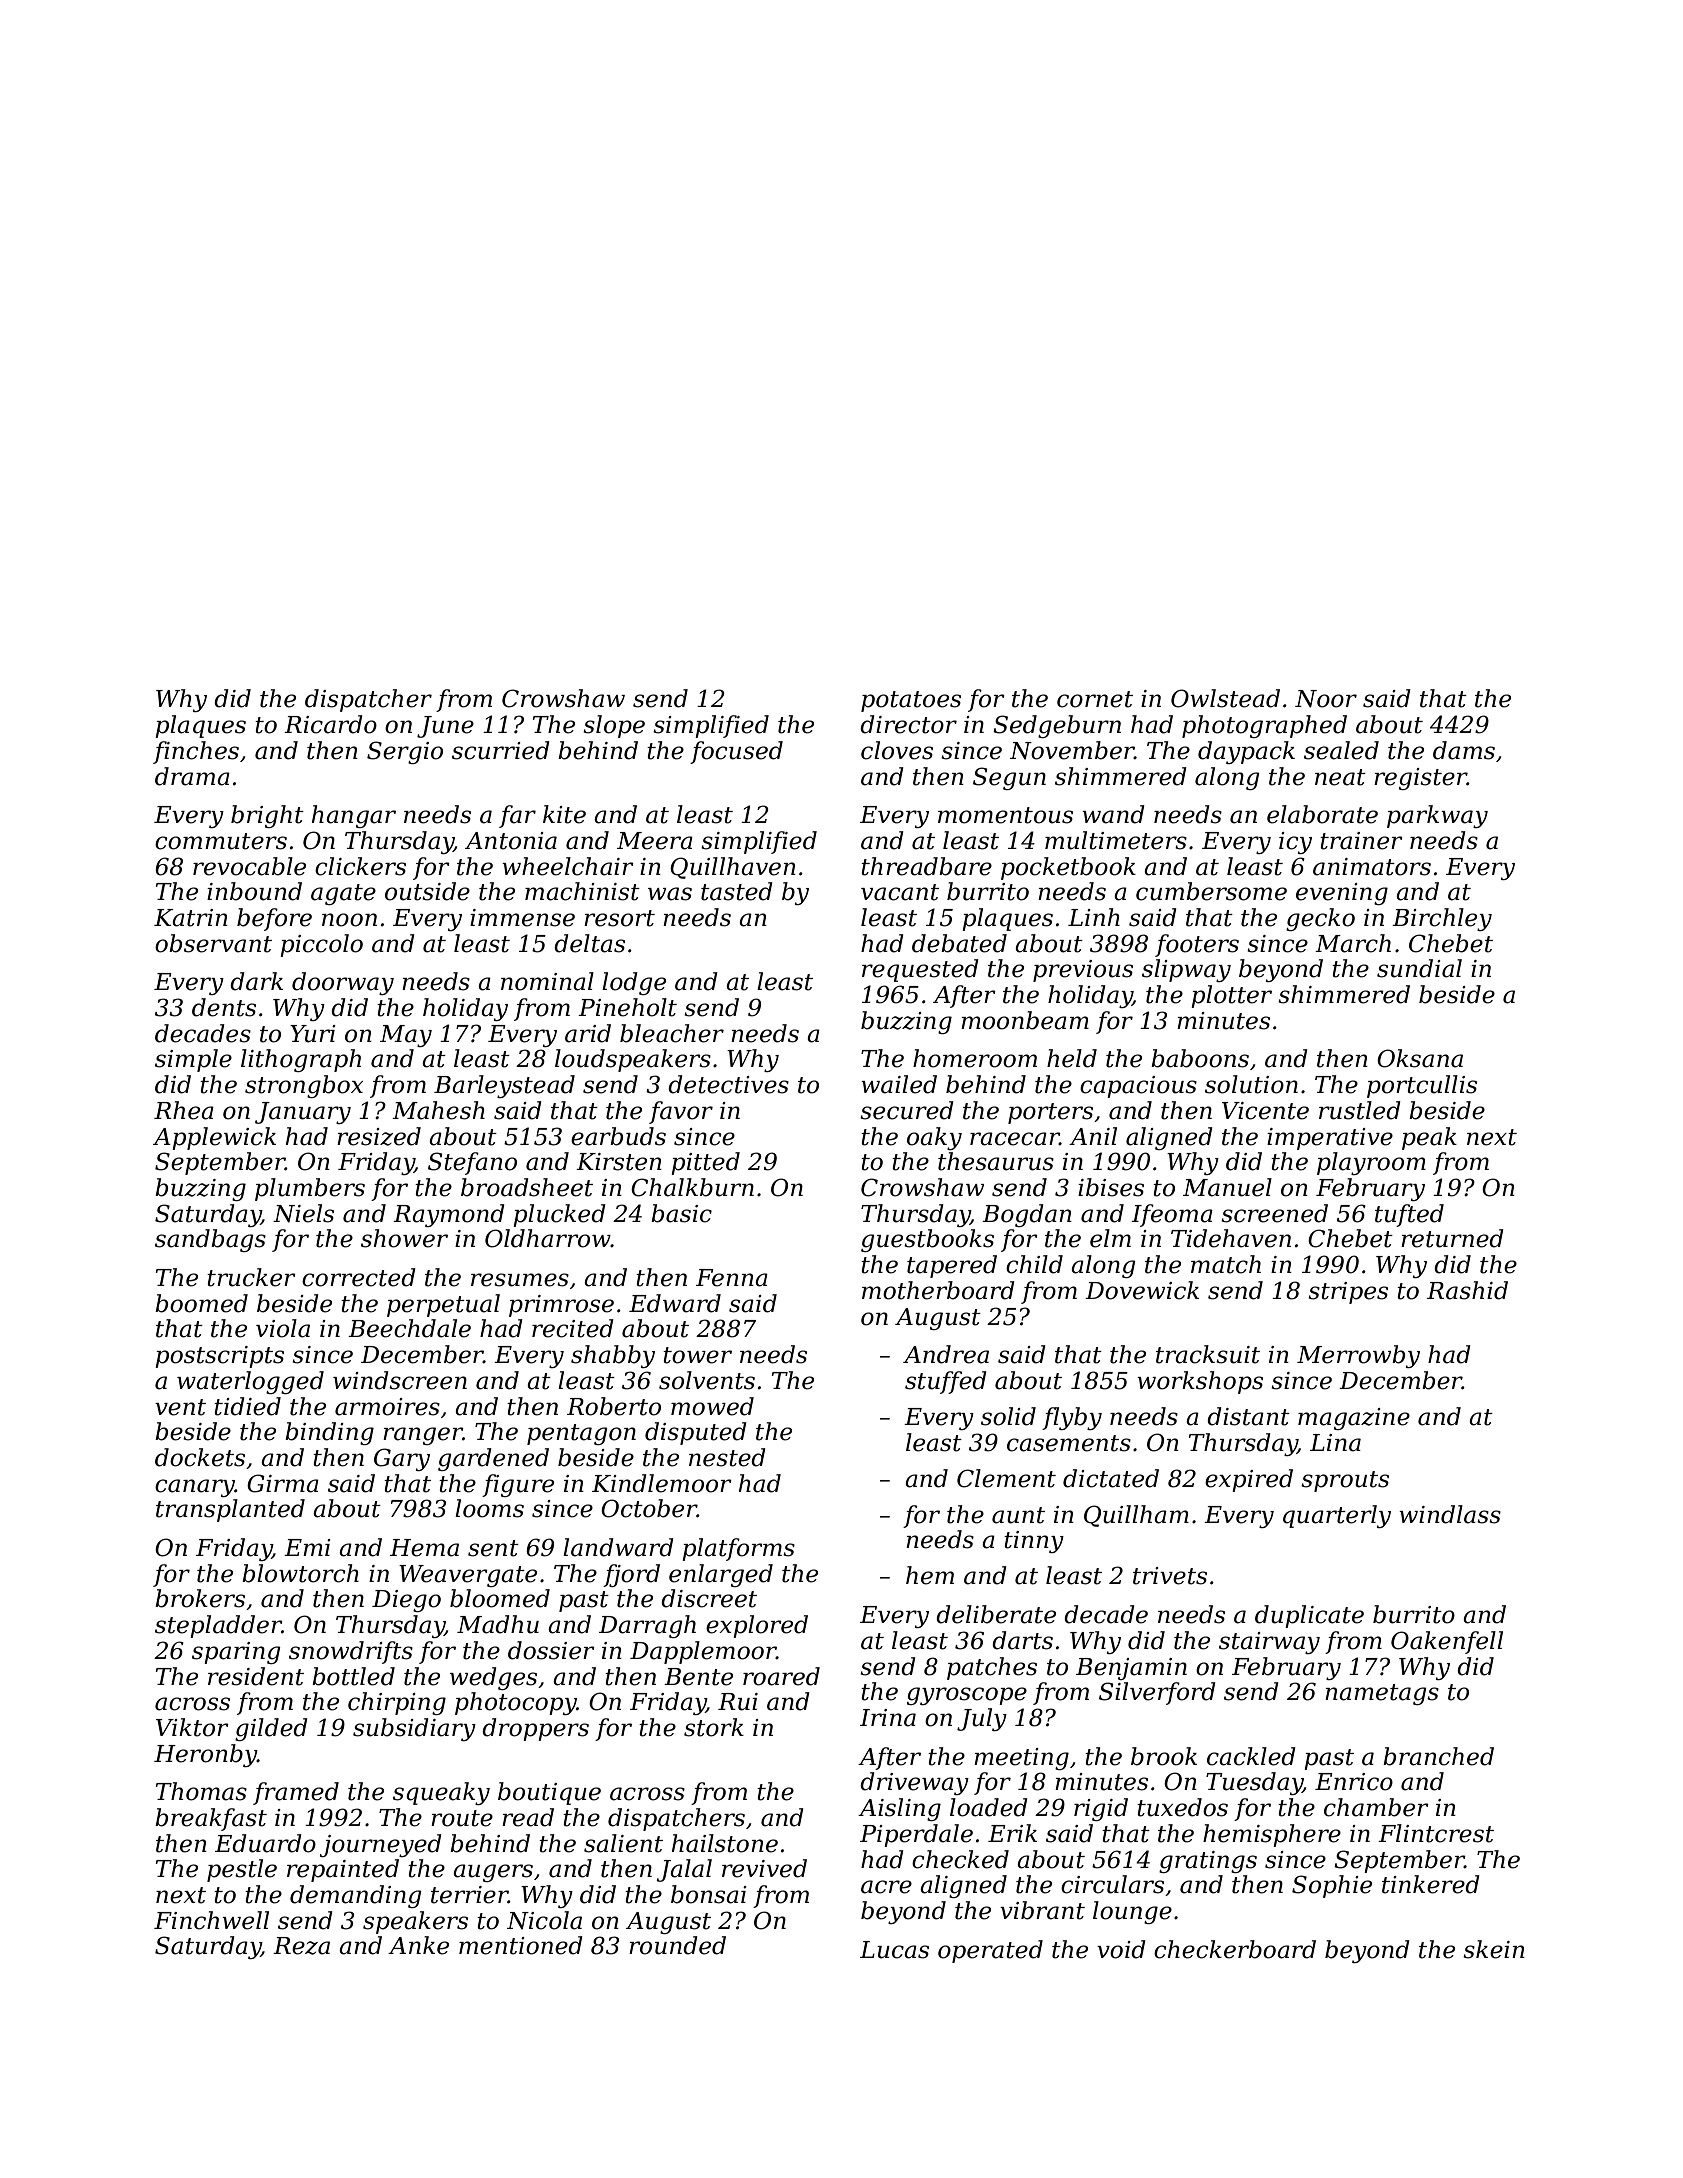 The image size is (1683, 2178). Describe the element at coordinates (211, 1920) in the page. I see `Finchwell` at that location.
